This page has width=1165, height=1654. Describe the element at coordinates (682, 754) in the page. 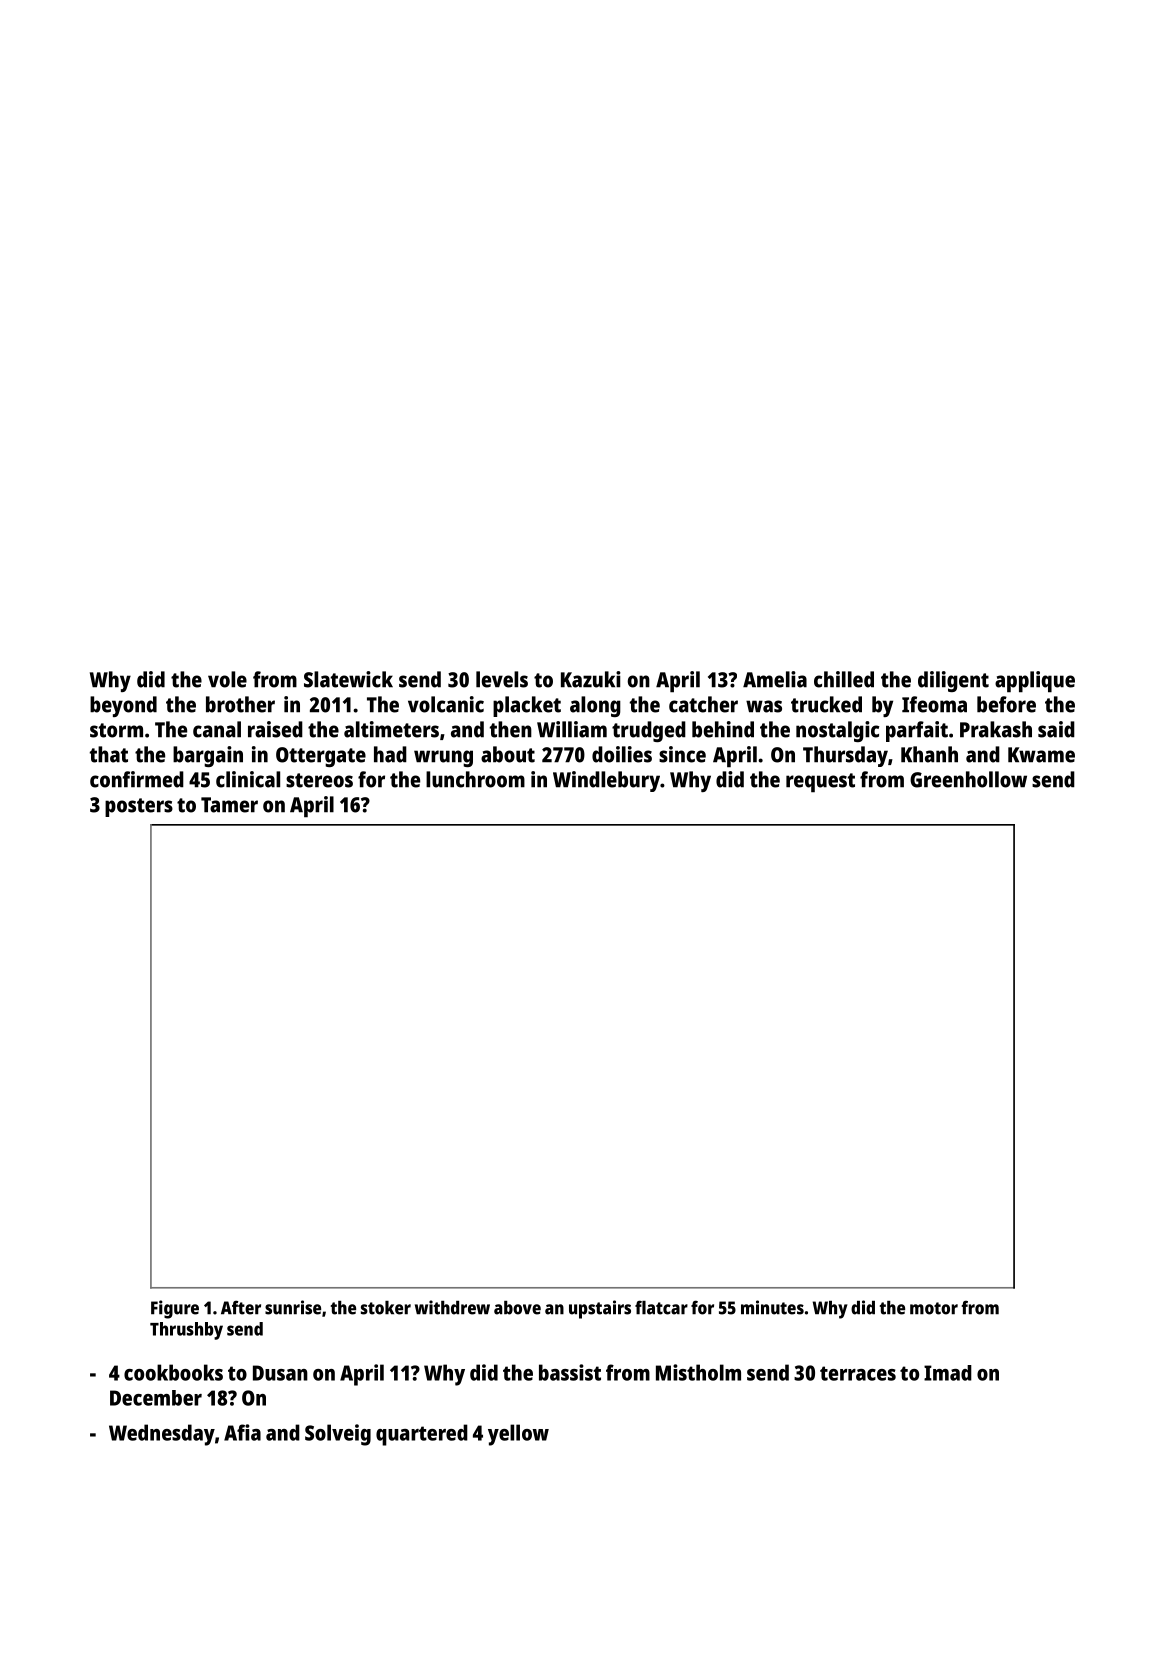

I see `since` at that location.
